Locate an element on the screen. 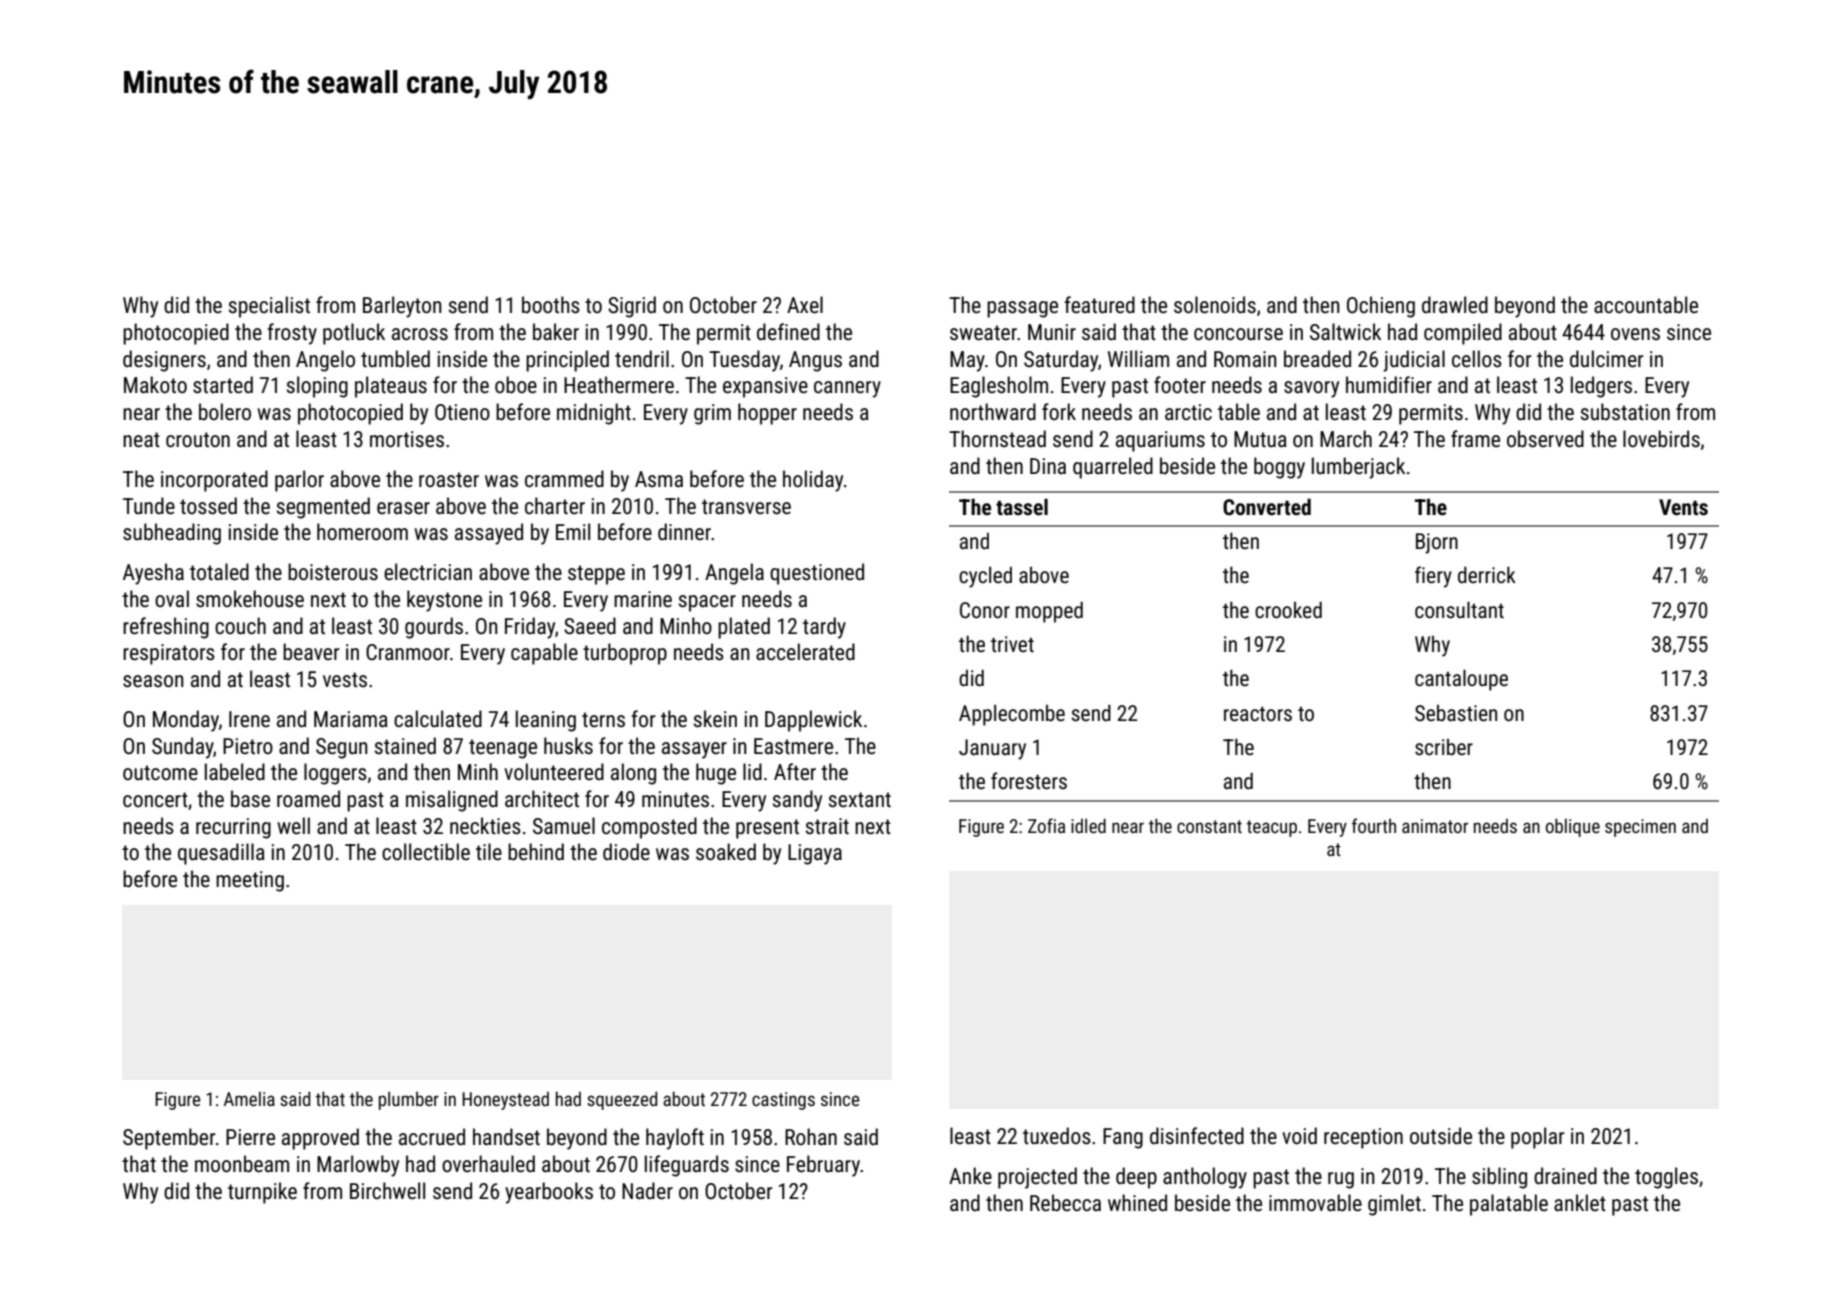 The width and height of the screenshot is (1841, 1302). specimen is located at coordinates (1640, 828).
